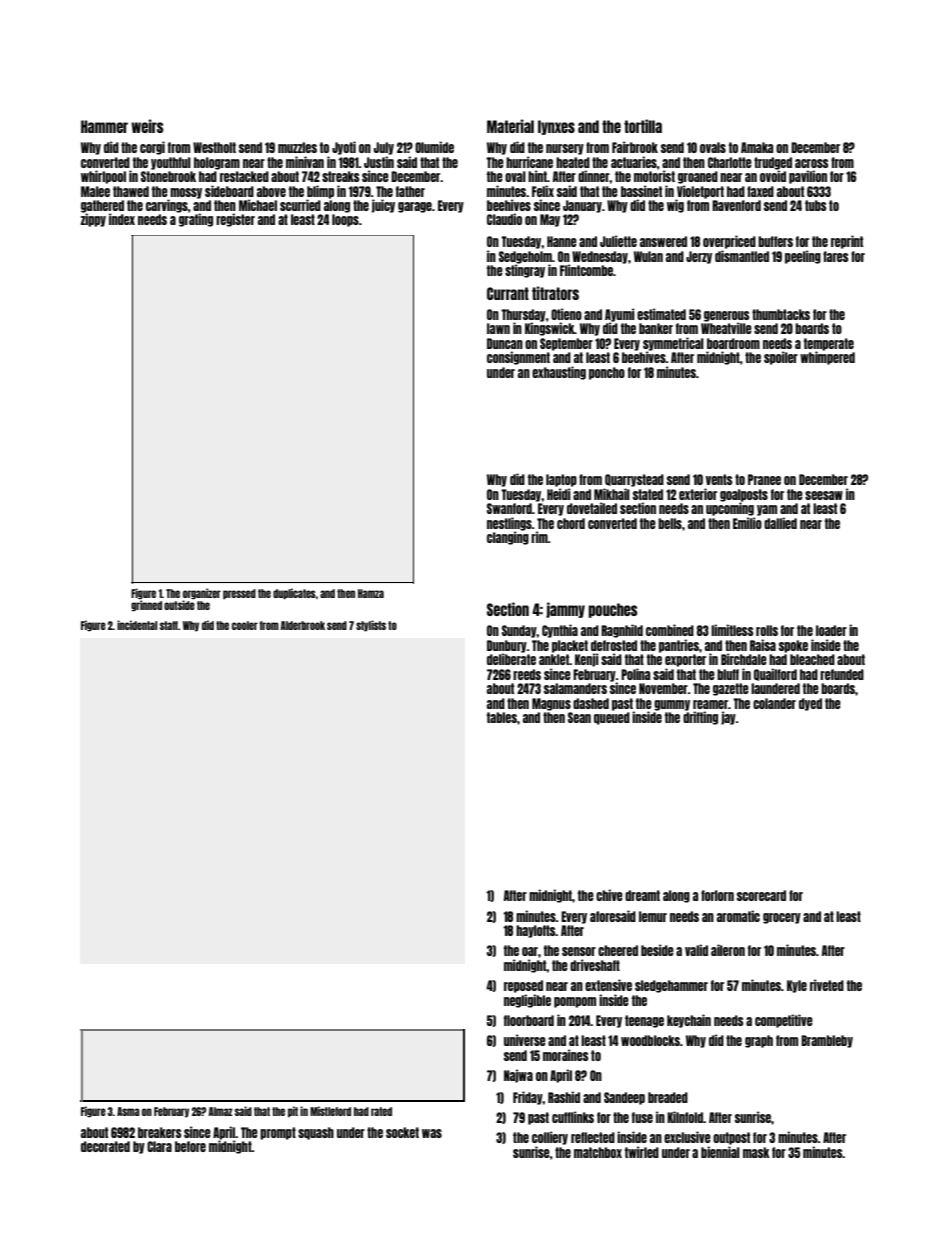 The width and height of the image is (952, 1233). I want to click on negligible, so click(527, 1001).
